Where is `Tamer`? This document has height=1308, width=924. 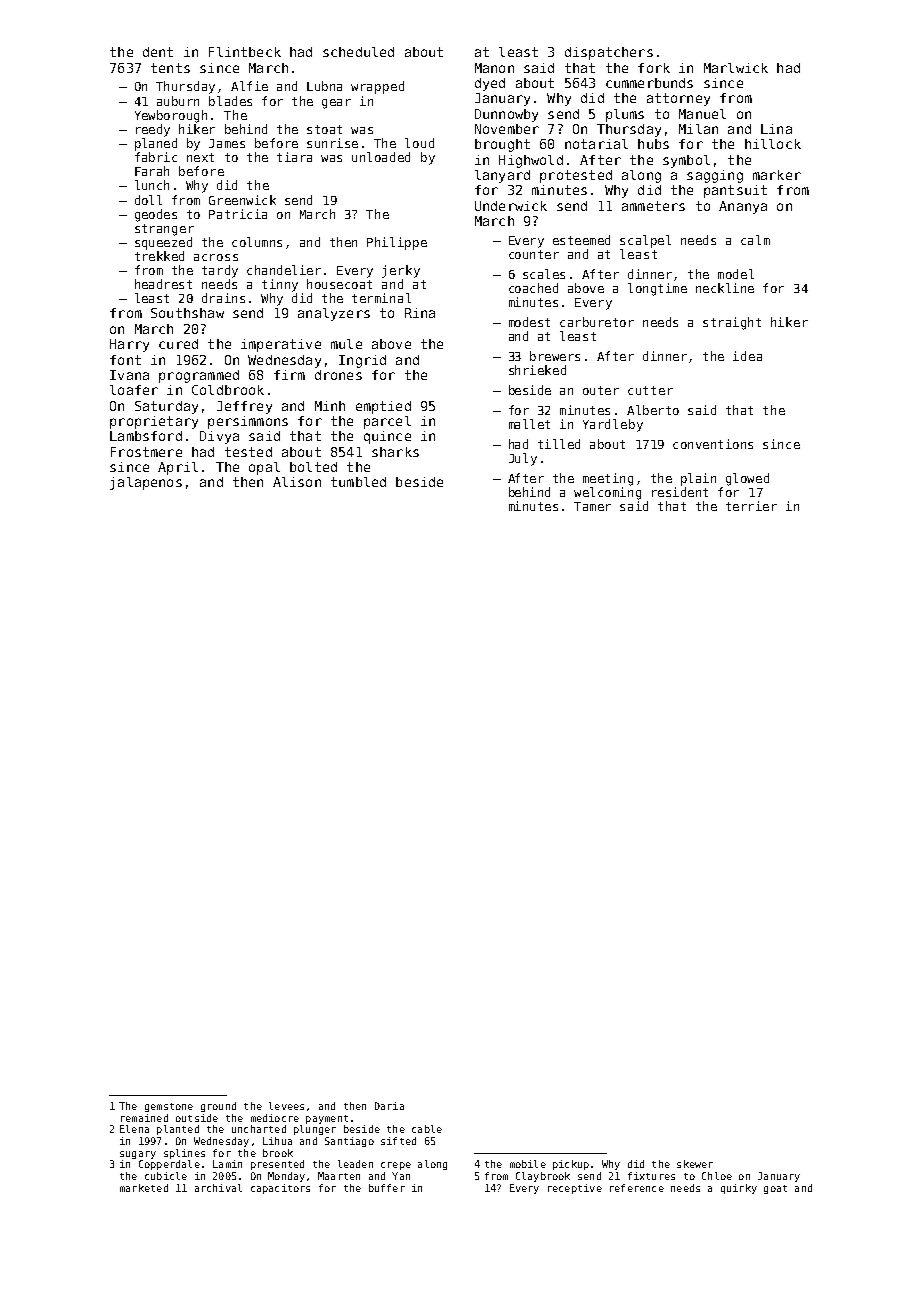 Tamer is located at coordinates (592, 506).
